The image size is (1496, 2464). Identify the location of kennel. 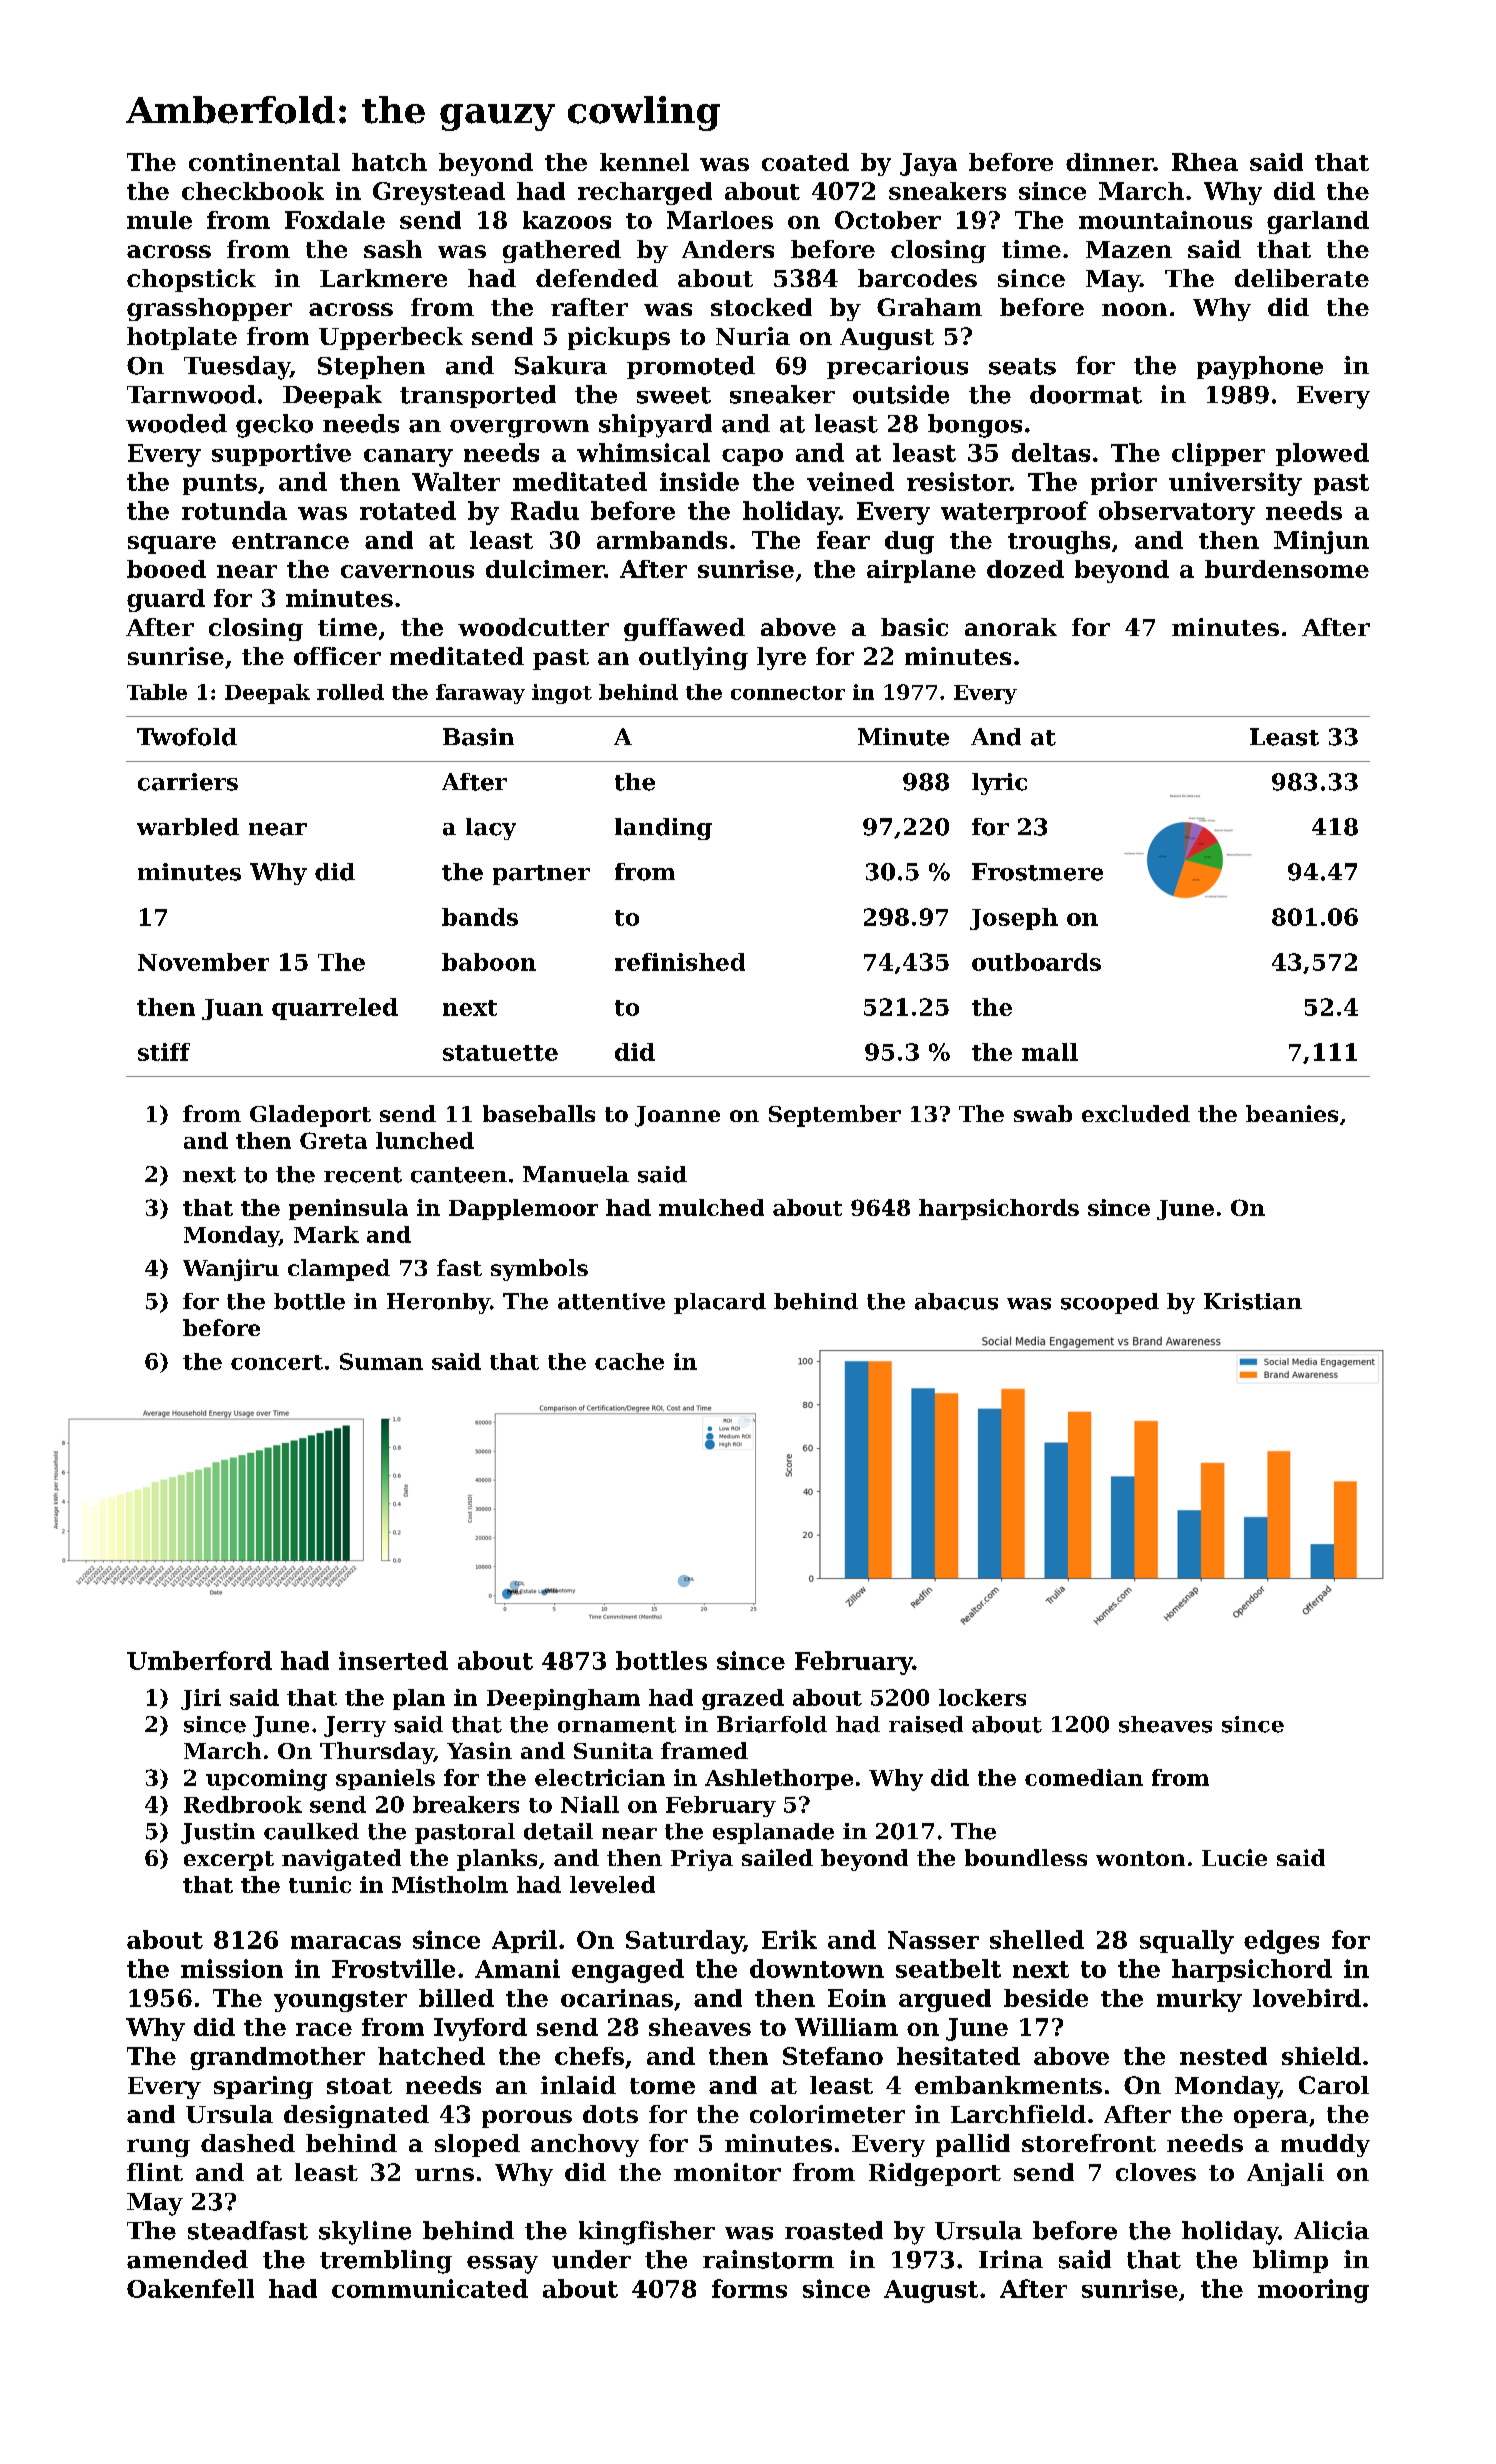
(644, 162).
